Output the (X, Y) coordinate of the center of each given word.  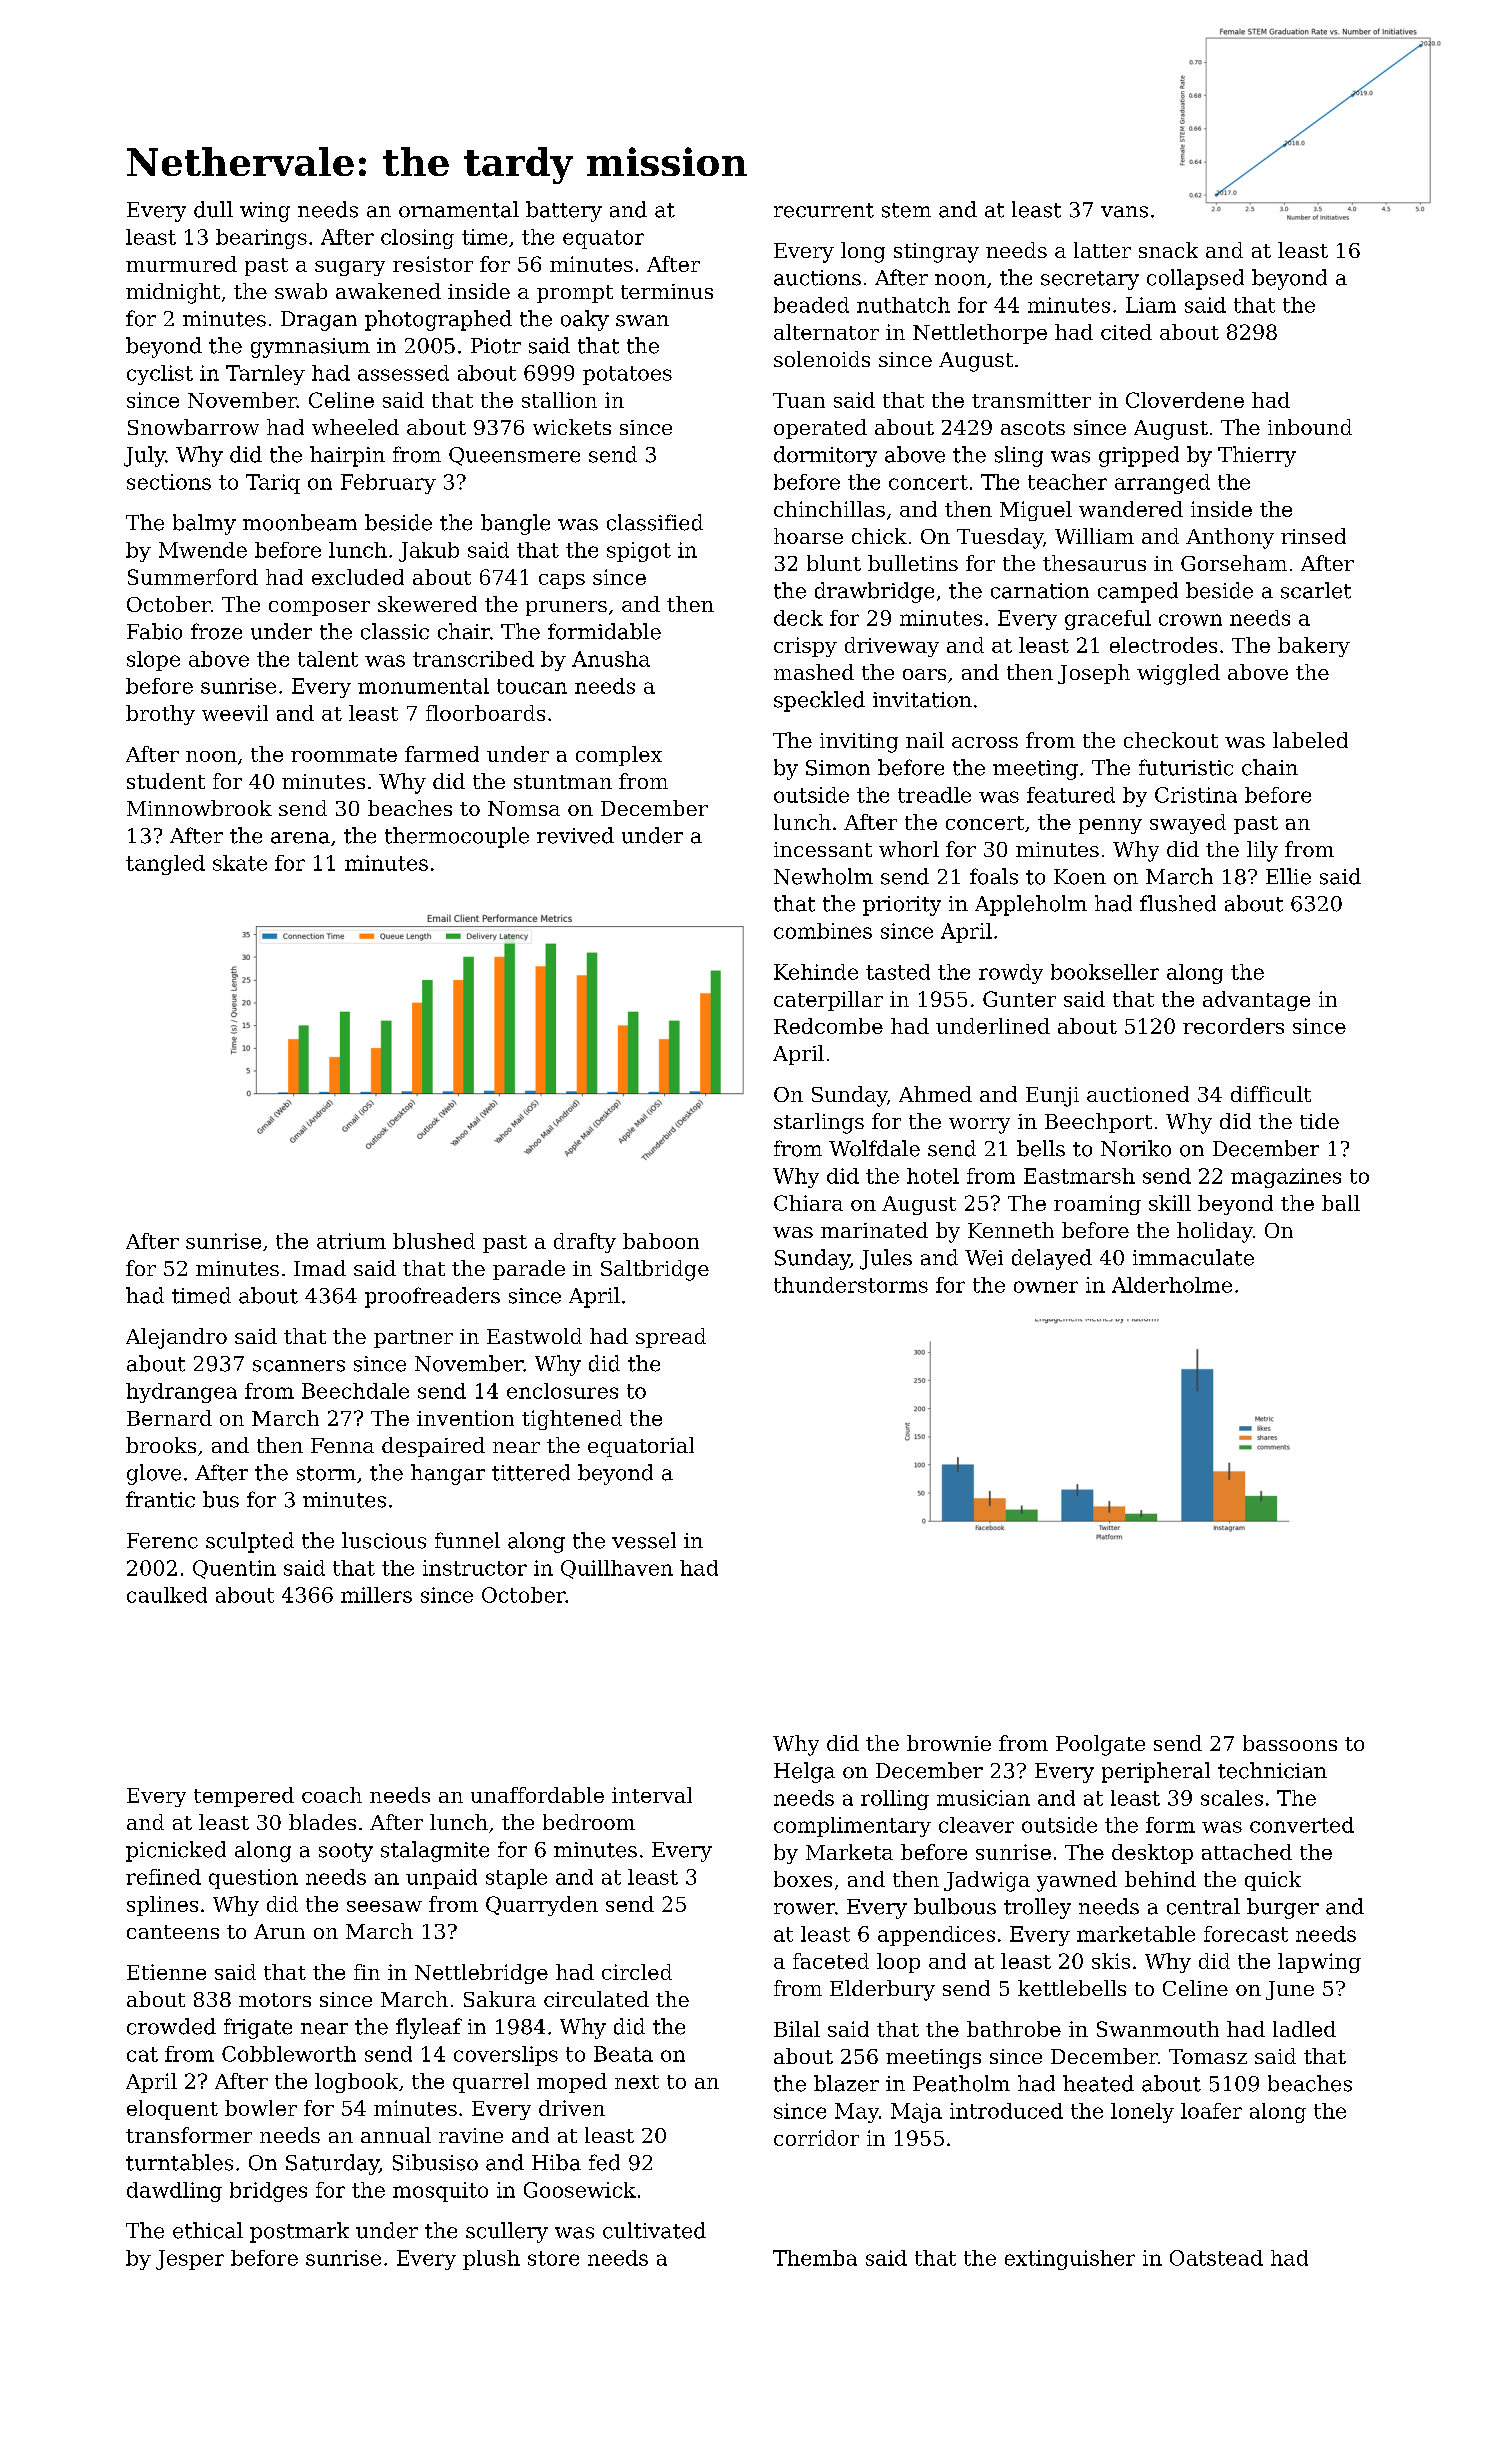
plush (491, 2260)
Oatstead (1216, 2258)
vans (1124, 212)
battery (564, 211)
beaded (811, 305)
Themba (815, 2258)
